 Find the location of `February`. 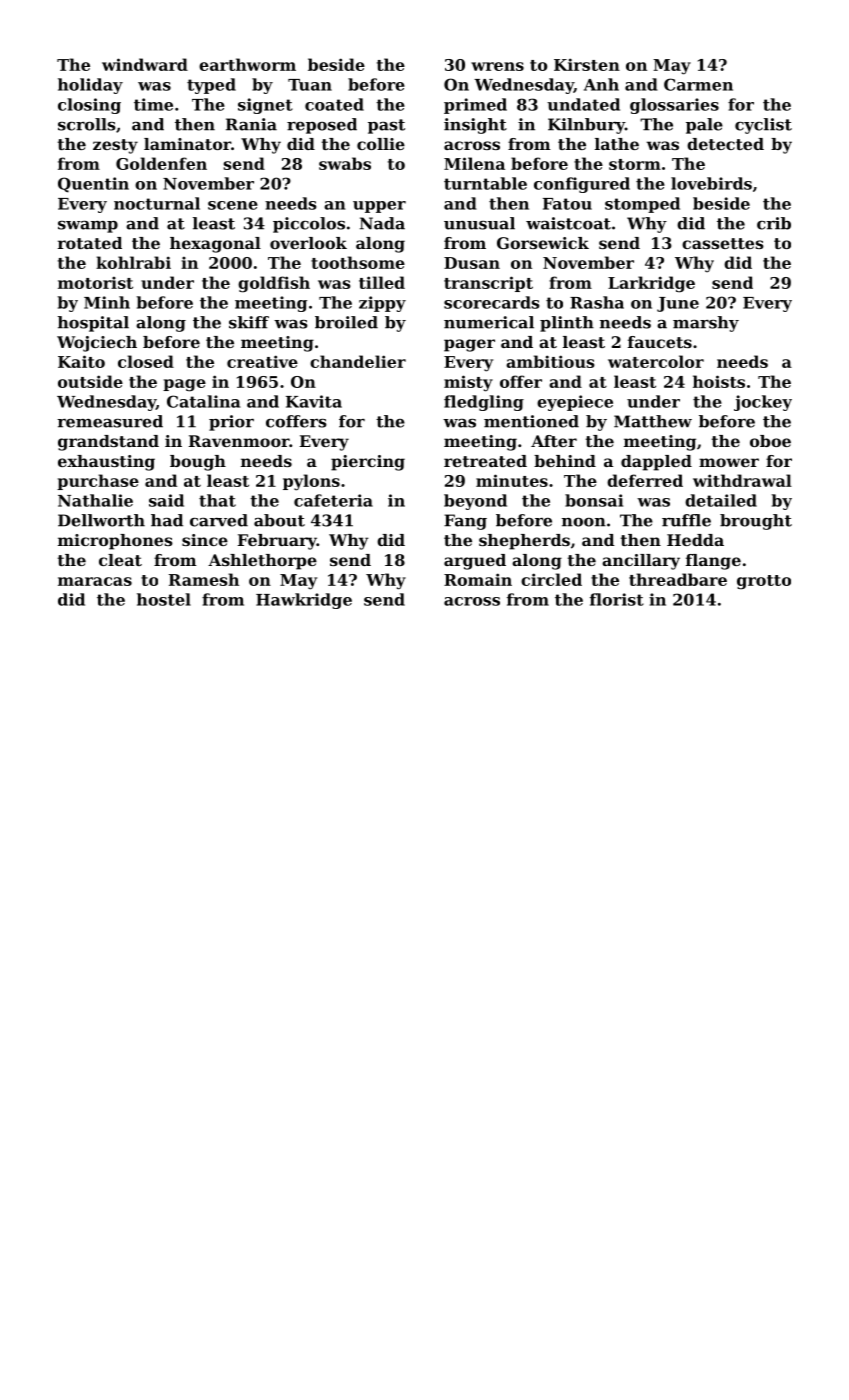

February is located at coordinates (277, 542).
